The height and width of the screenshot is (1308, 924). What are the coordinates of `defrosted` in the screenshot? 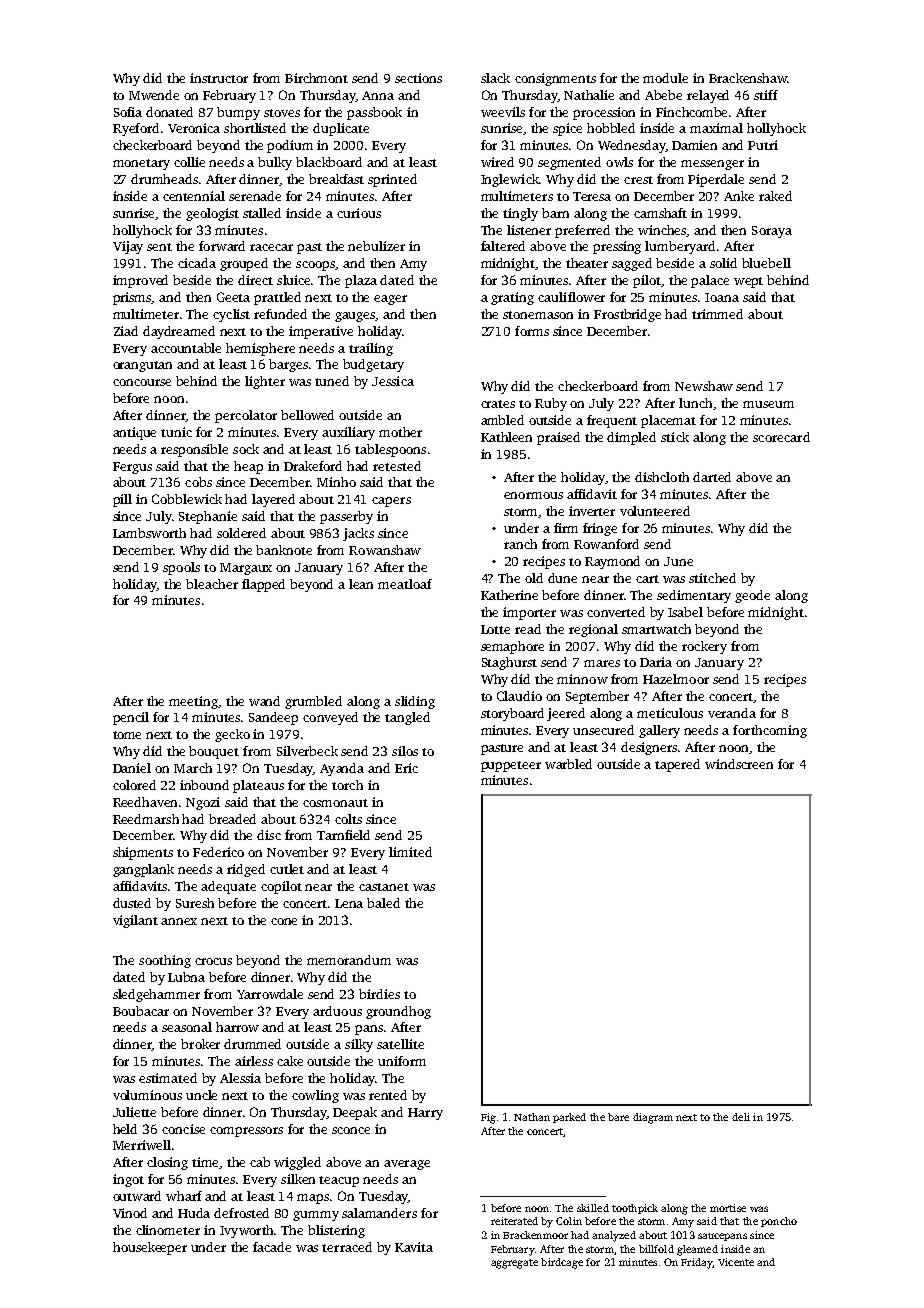 It's located at (241, 1213).
